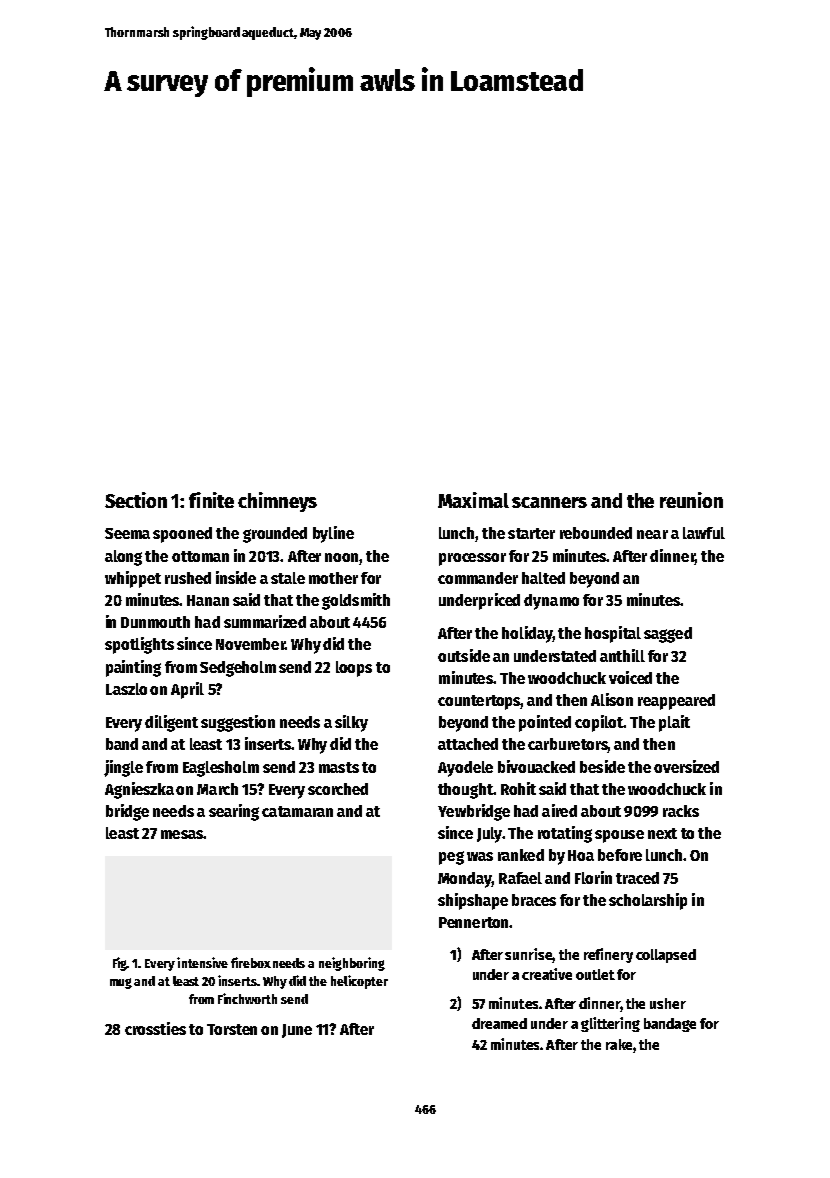 The height and width of the document is (1178, 830). Describe the element at coordinates (581, 855) in the document. I see `Hoa` at that location.
